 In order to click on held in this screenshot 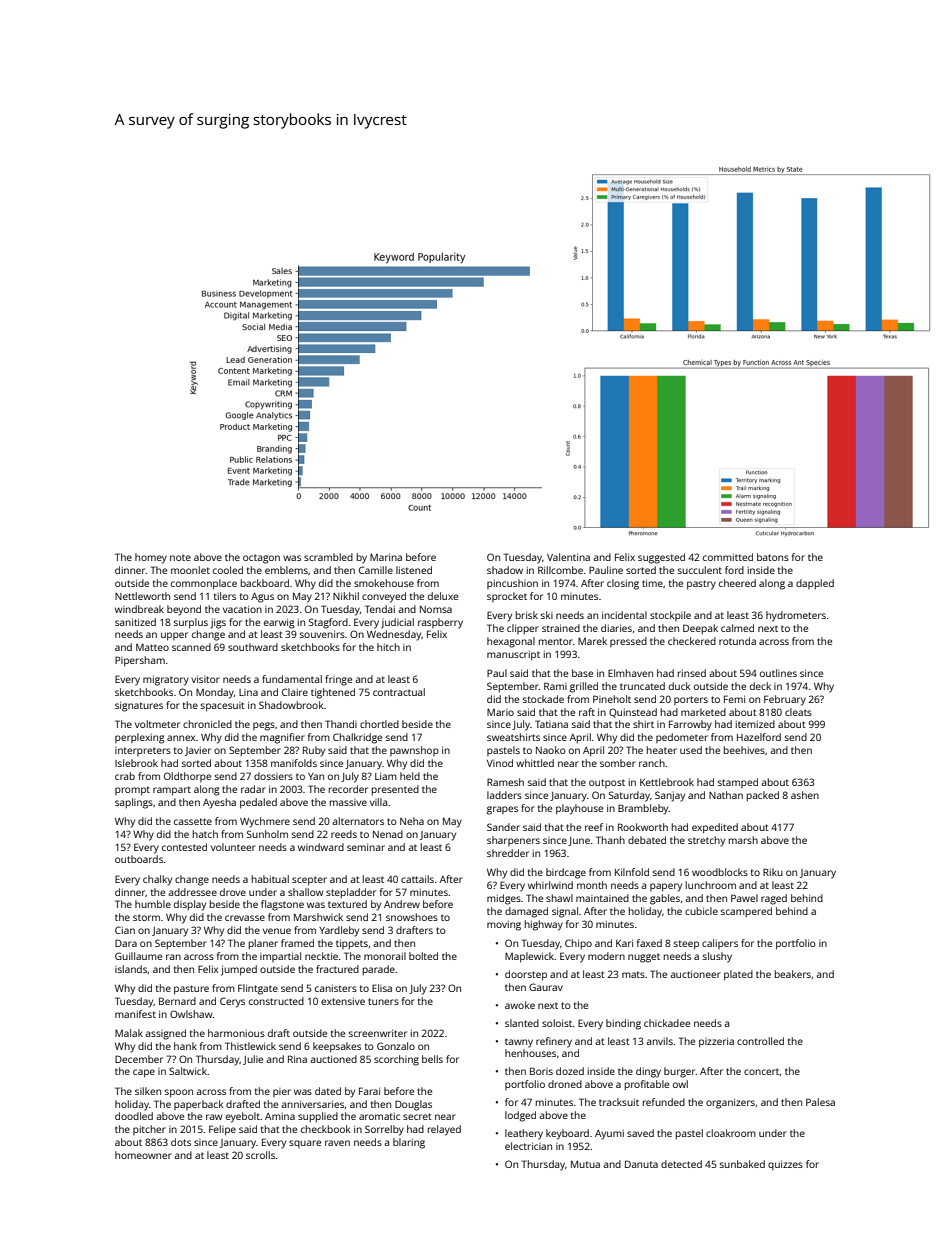, I will do `click(410, 776)`.
